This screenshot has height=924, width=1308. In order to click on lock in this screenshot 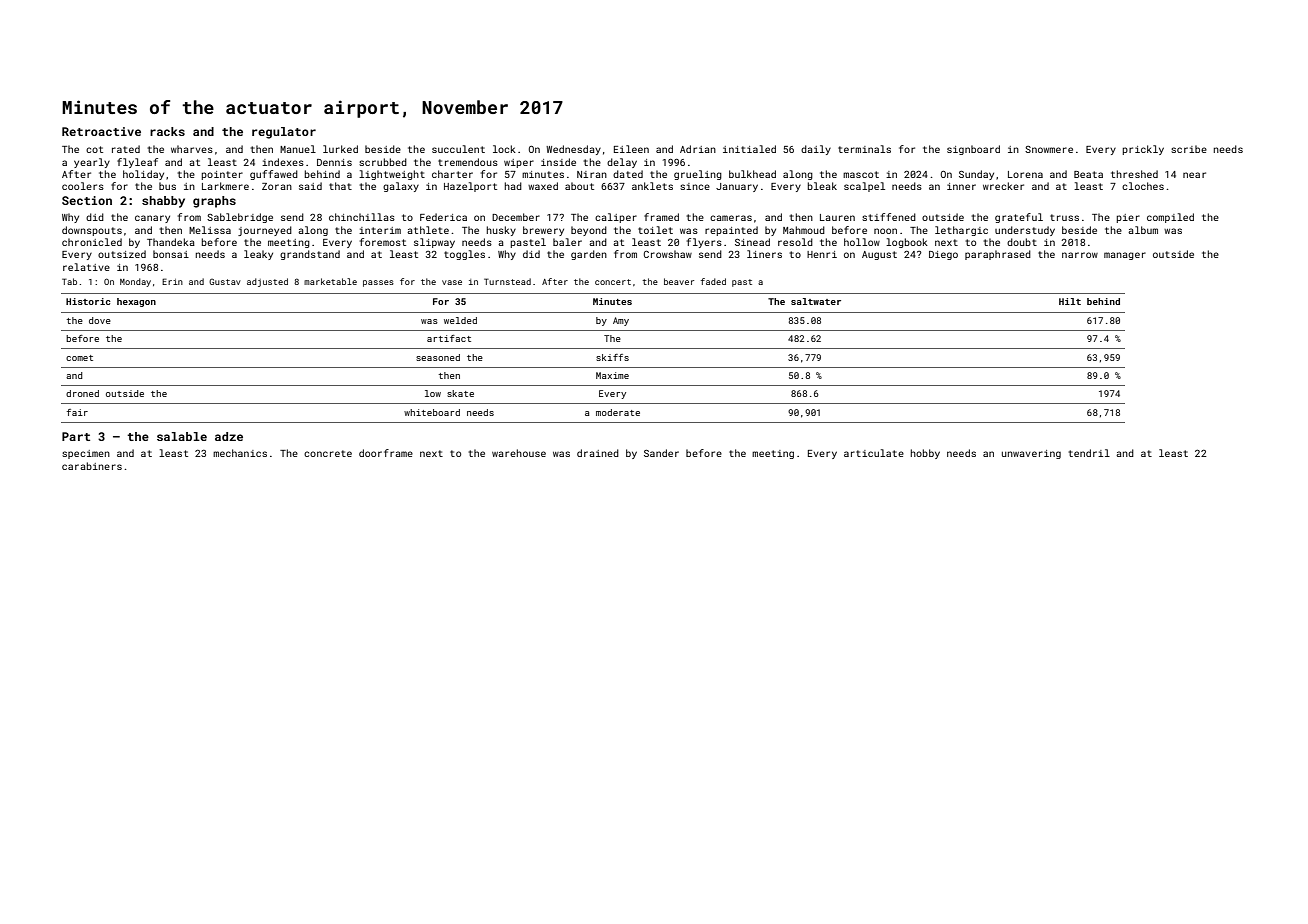, I will do `click(504, 149)`.
